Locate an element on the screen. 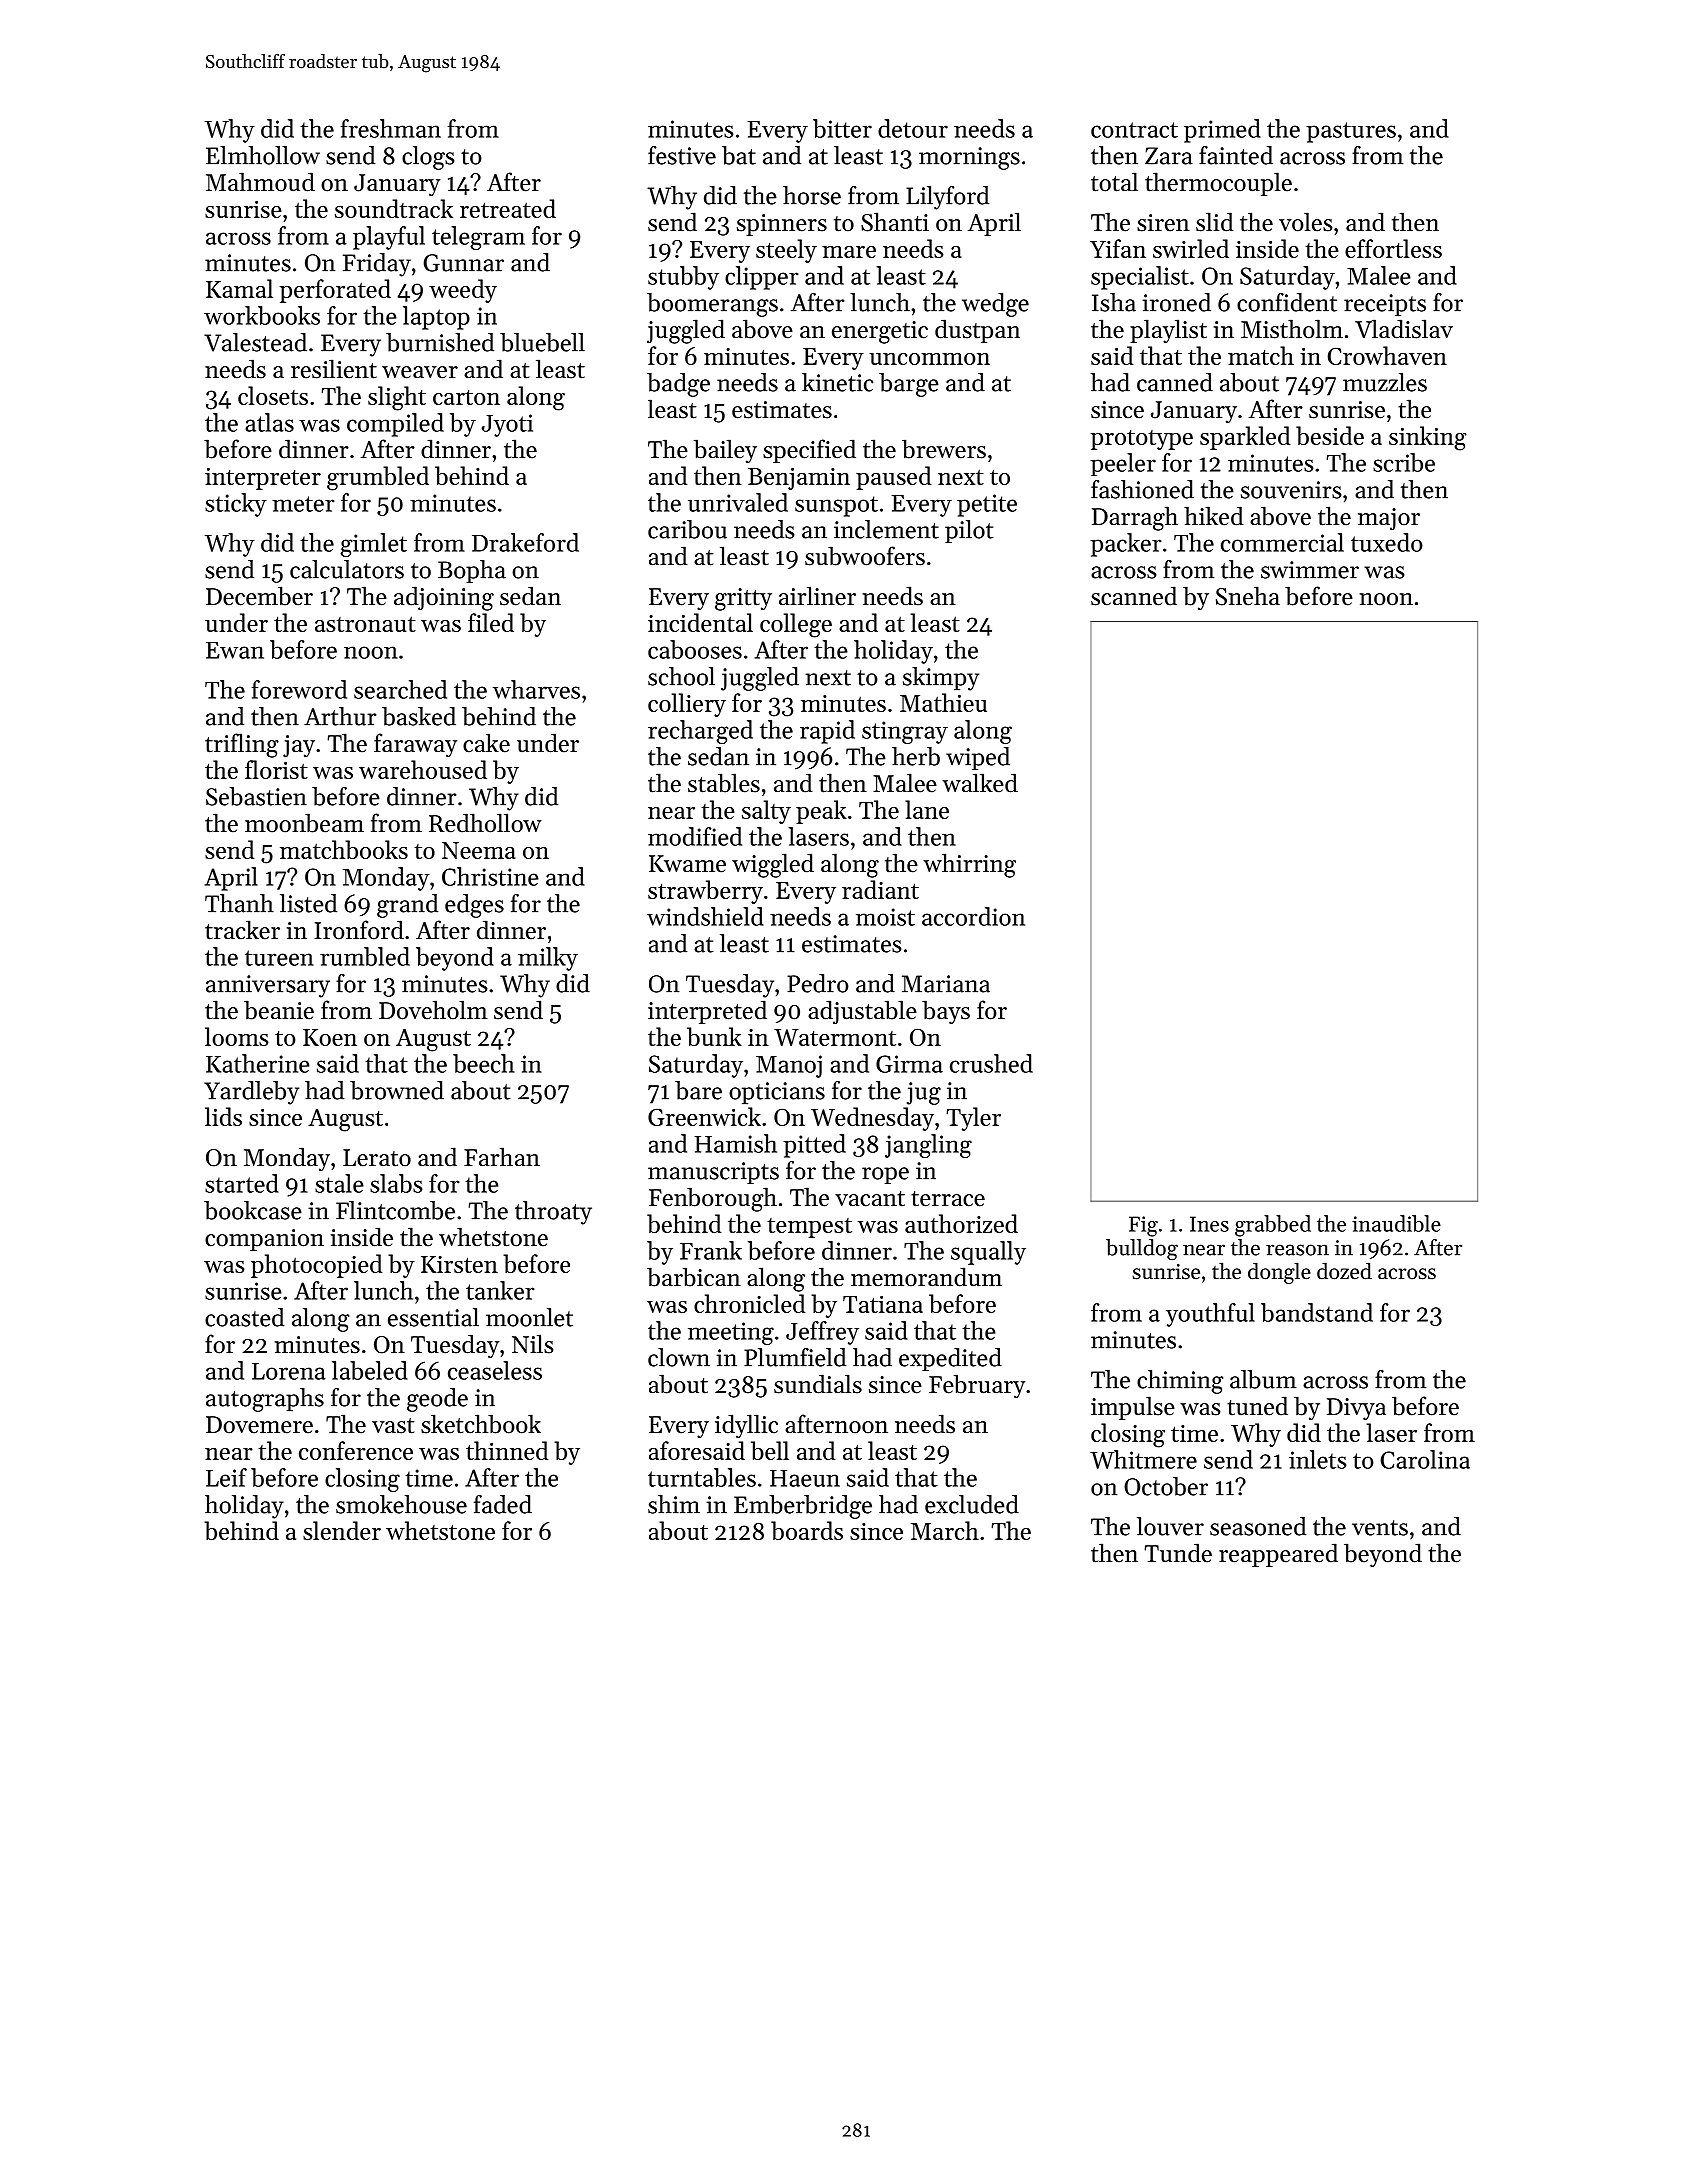 The height and width of the screenshot is (2178, 1683). kinetic is located at coordinates (837, 382).
